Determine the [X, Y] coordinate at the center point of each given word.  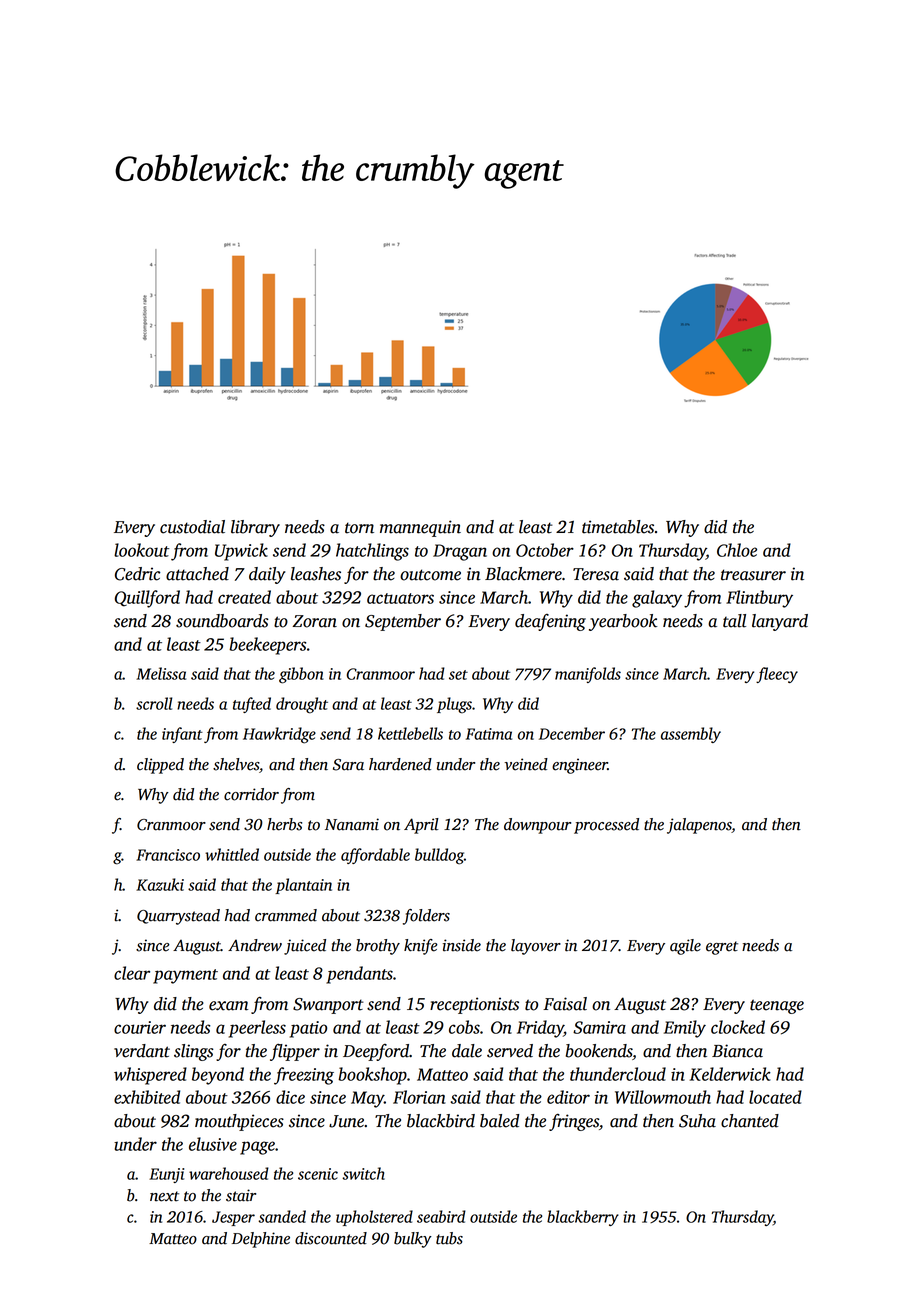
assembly [691, 735]
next [164, 1196]
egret [722, 948]
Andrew [255, 945]
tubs [449, 1238]
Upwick [241, 552]
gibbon [301, 675]
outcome [430, 575]
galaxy [657, 599]
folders [426, 917]
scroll [154, 703]
